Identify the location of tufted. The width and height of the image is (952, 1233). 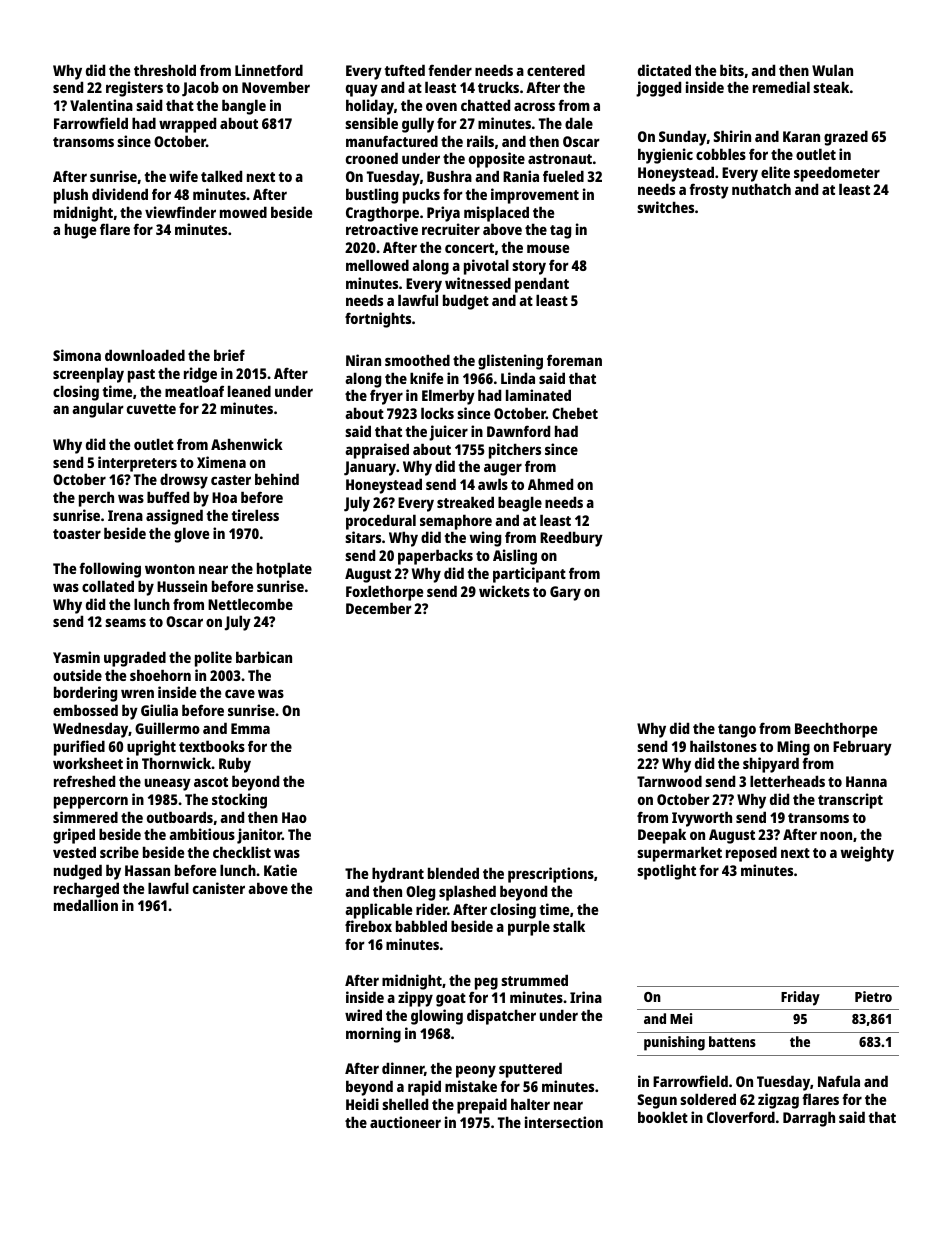
(404, 70).
